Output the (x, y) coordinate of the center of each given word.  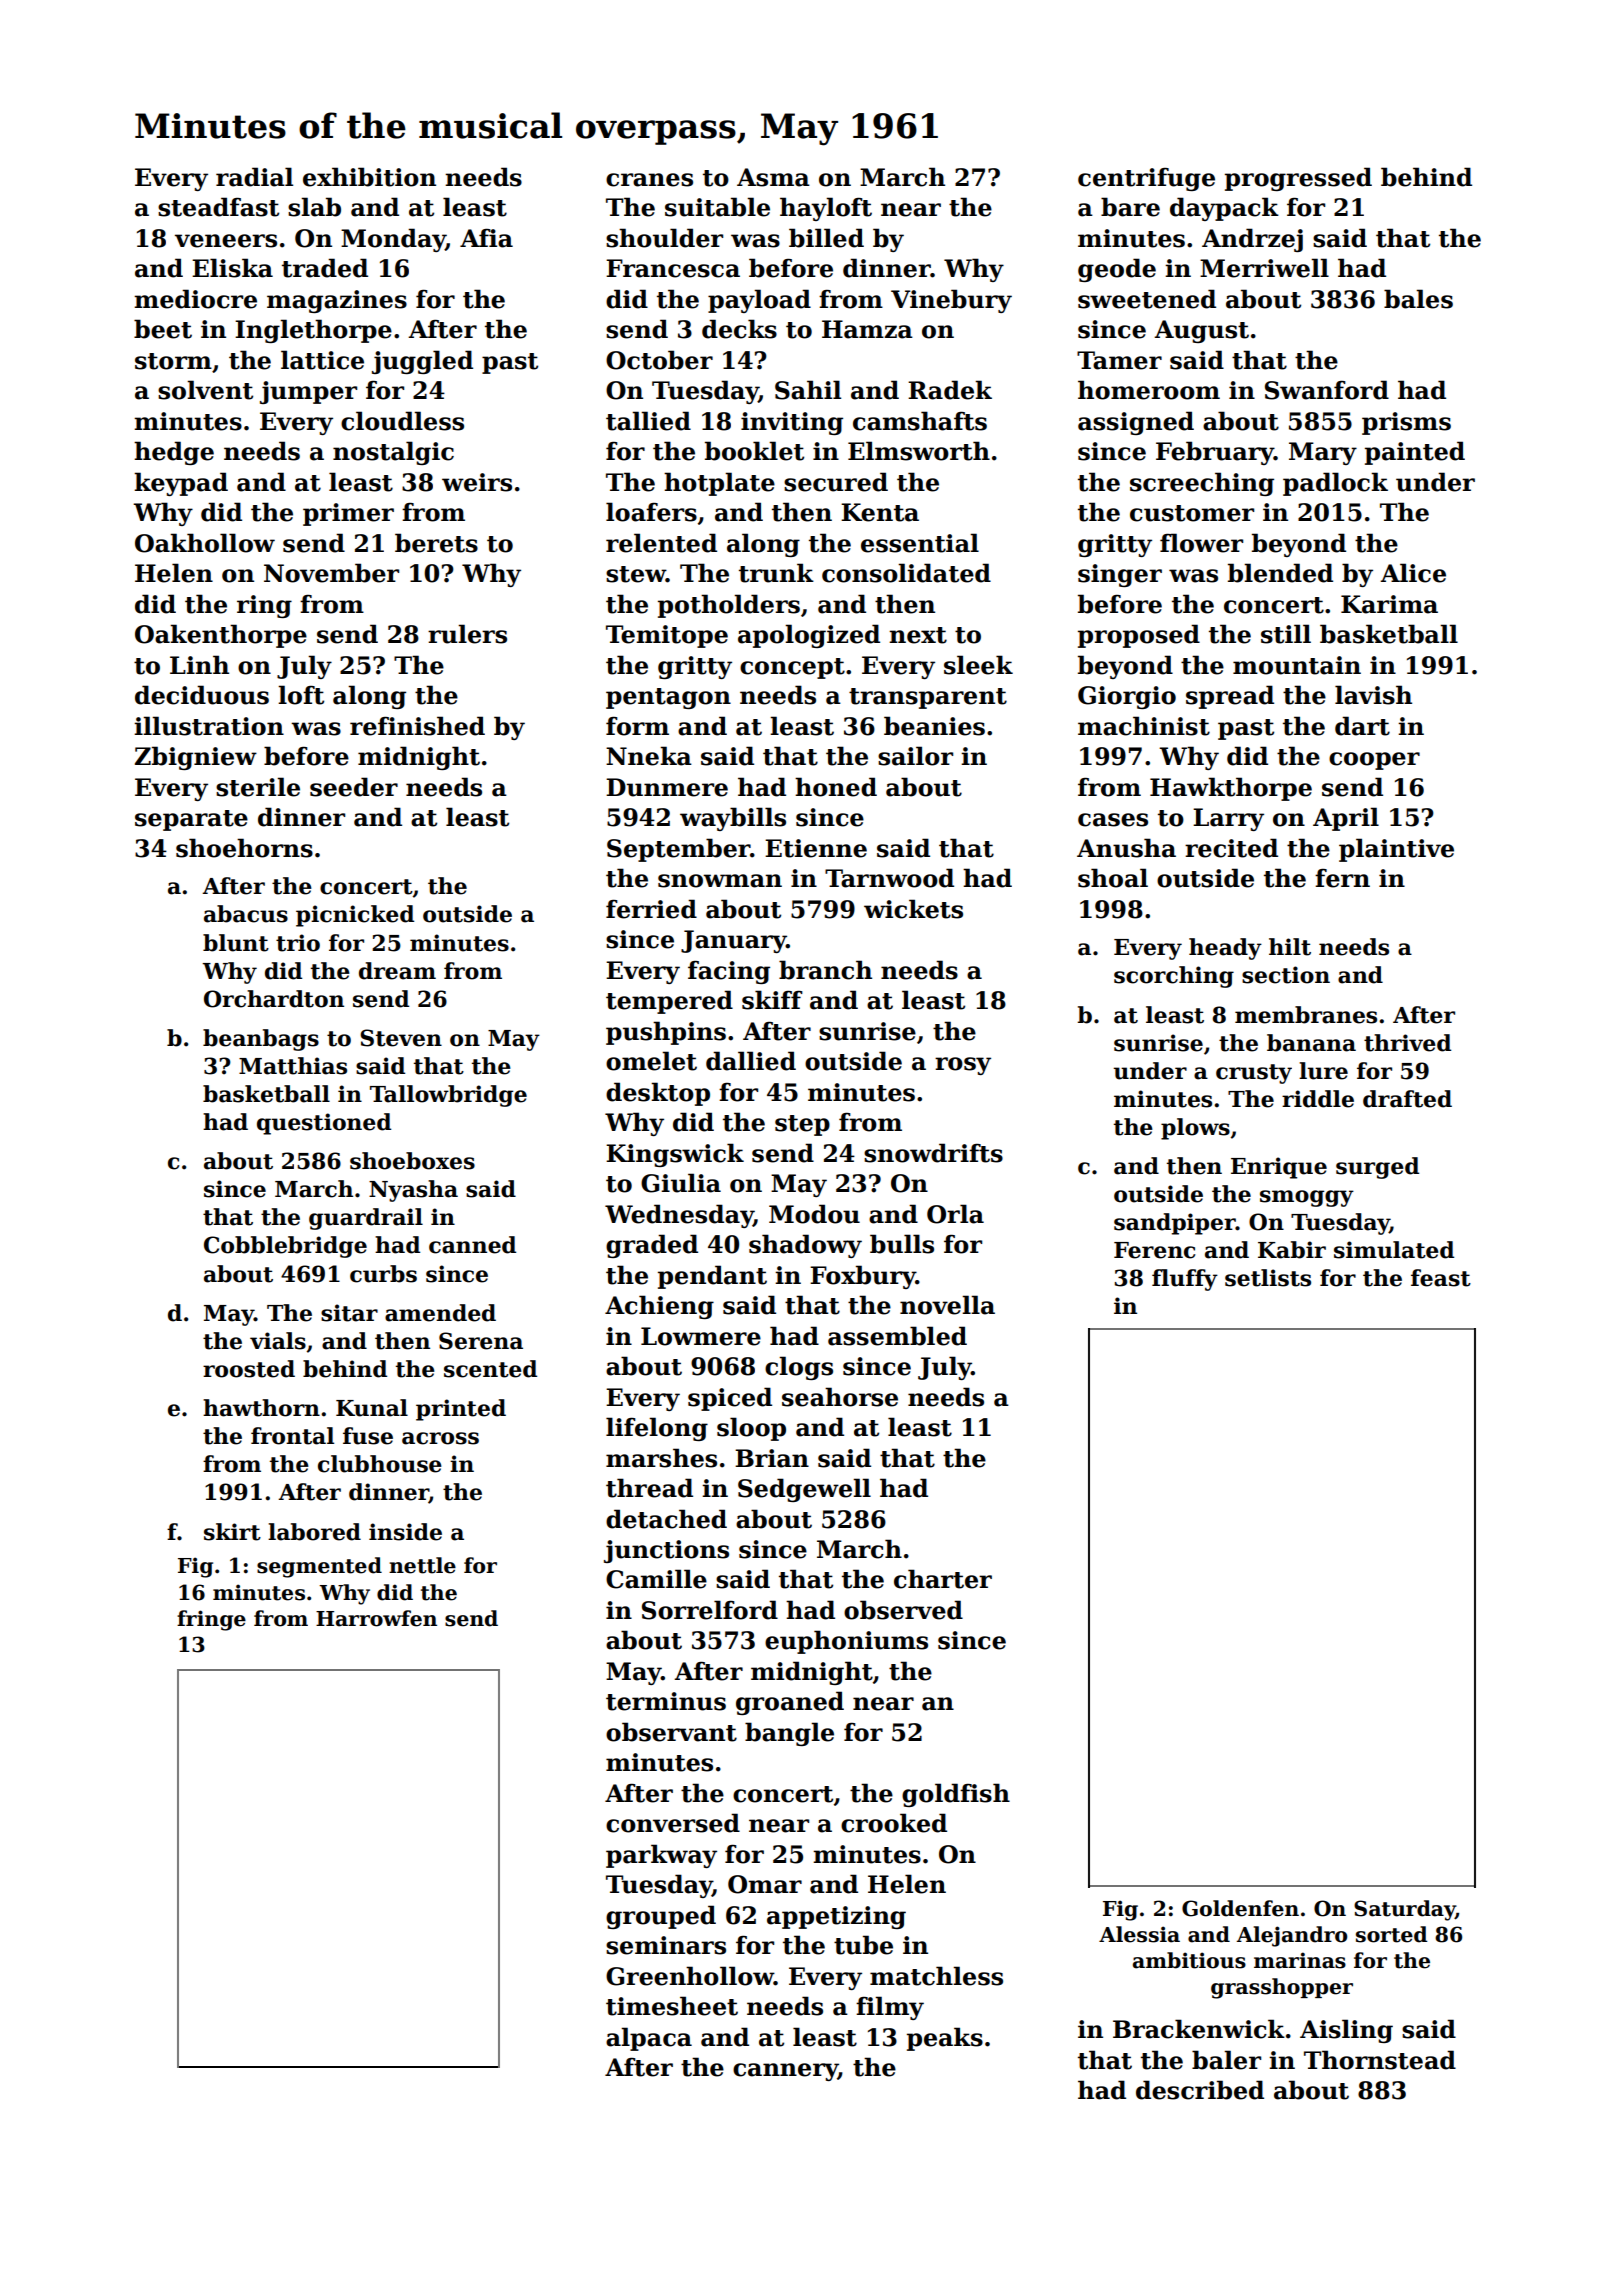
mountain (1297, 665)
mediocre (195, 299)
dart (1362, 726)
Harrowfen (376, 1618)
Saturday (1405, 1910)
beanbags (261, 1040)
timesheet (672, 2006)
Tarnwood (889, 878)
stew (636, 574)
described (1200, 2090)
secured (836, 482)
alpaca (649, 2039)
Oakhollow (205, 543)
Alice (1413, 573)
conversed (673, 1823)
